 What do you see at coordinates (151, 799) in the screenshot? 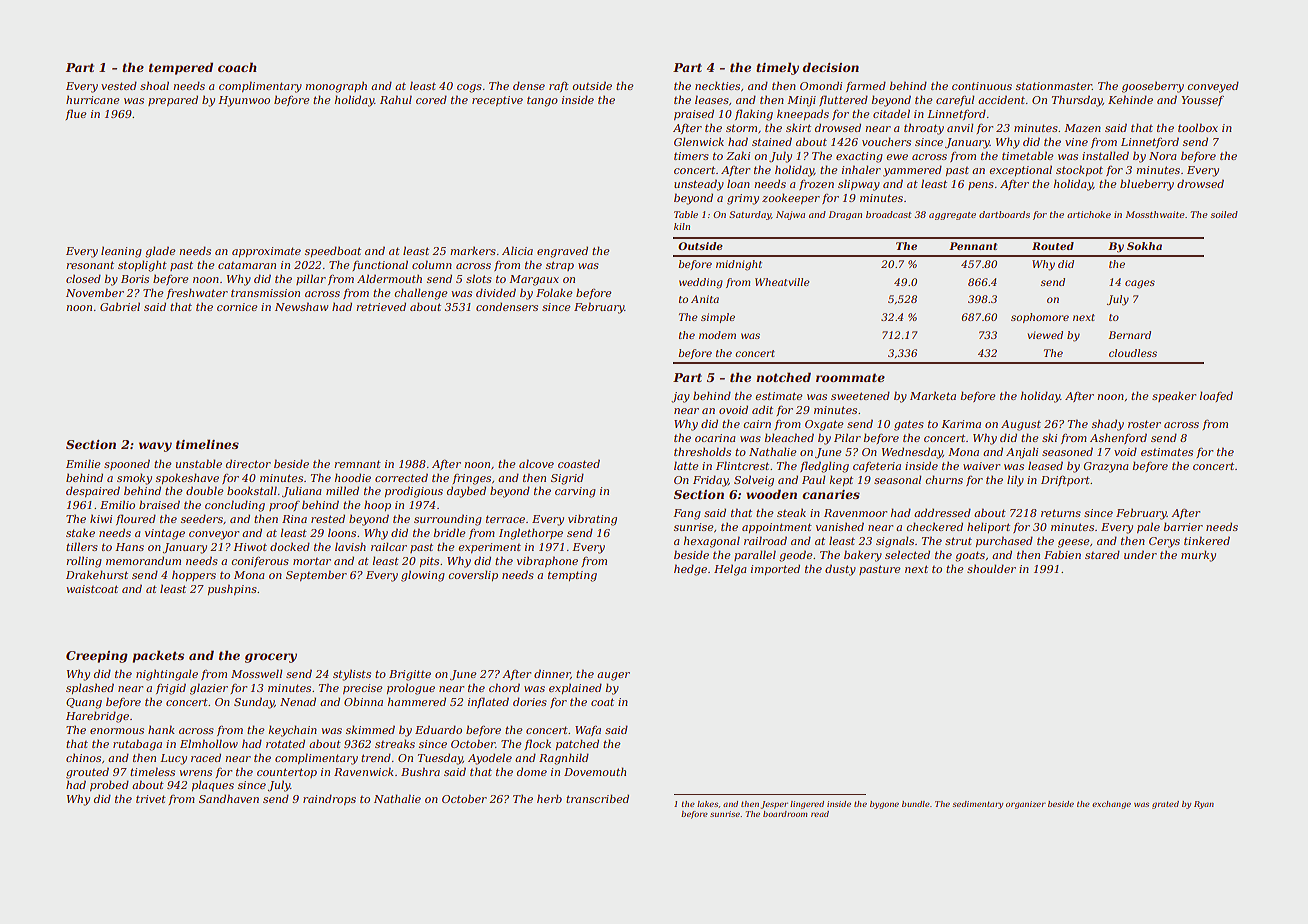
I see `trivet` at bounding box center [151, 799].
